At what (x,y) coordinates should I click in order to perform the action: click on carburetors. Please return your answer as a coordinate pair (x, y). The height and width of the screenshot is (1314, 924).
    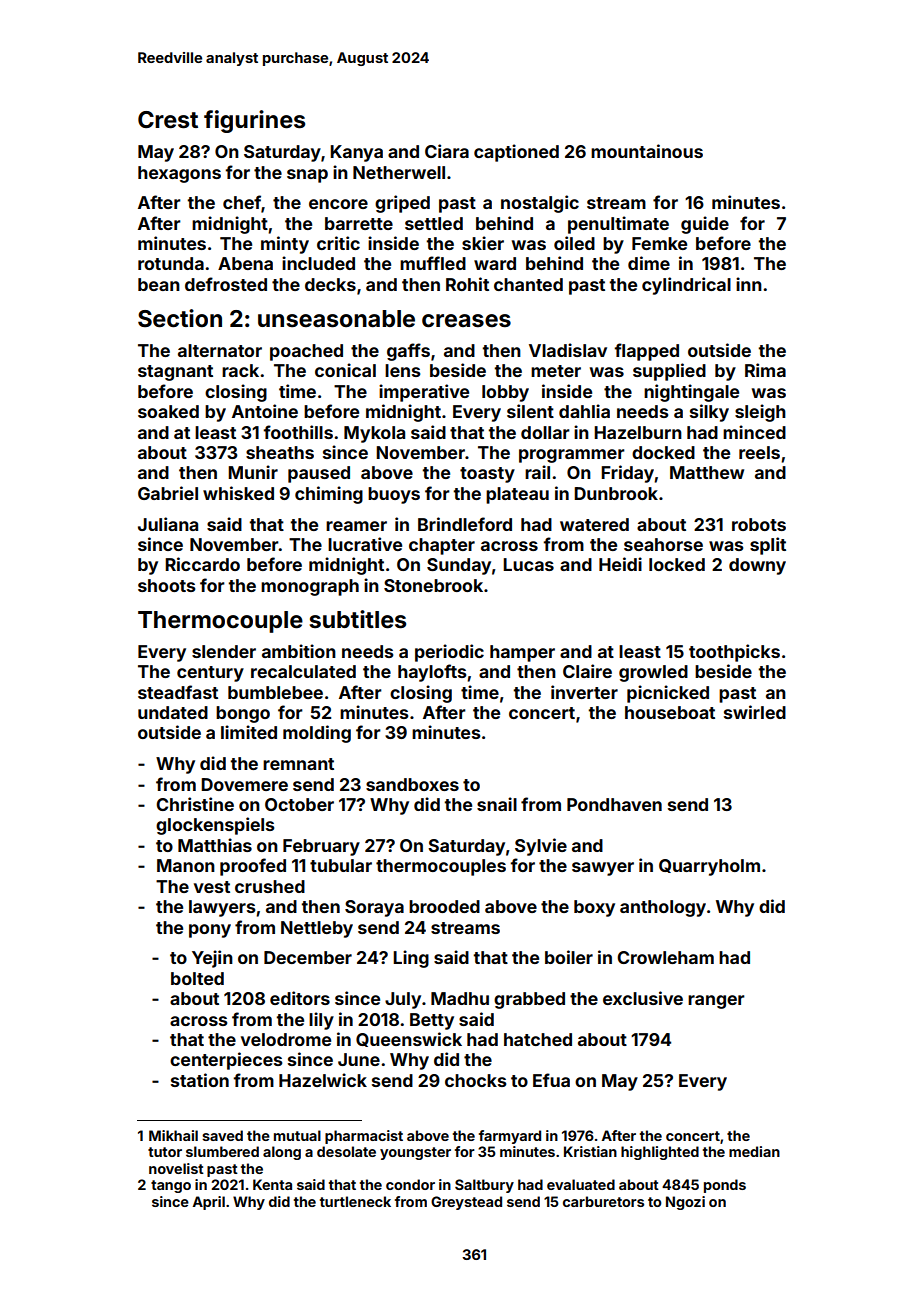
    Looking at the image, I should click on (603, 1201).
